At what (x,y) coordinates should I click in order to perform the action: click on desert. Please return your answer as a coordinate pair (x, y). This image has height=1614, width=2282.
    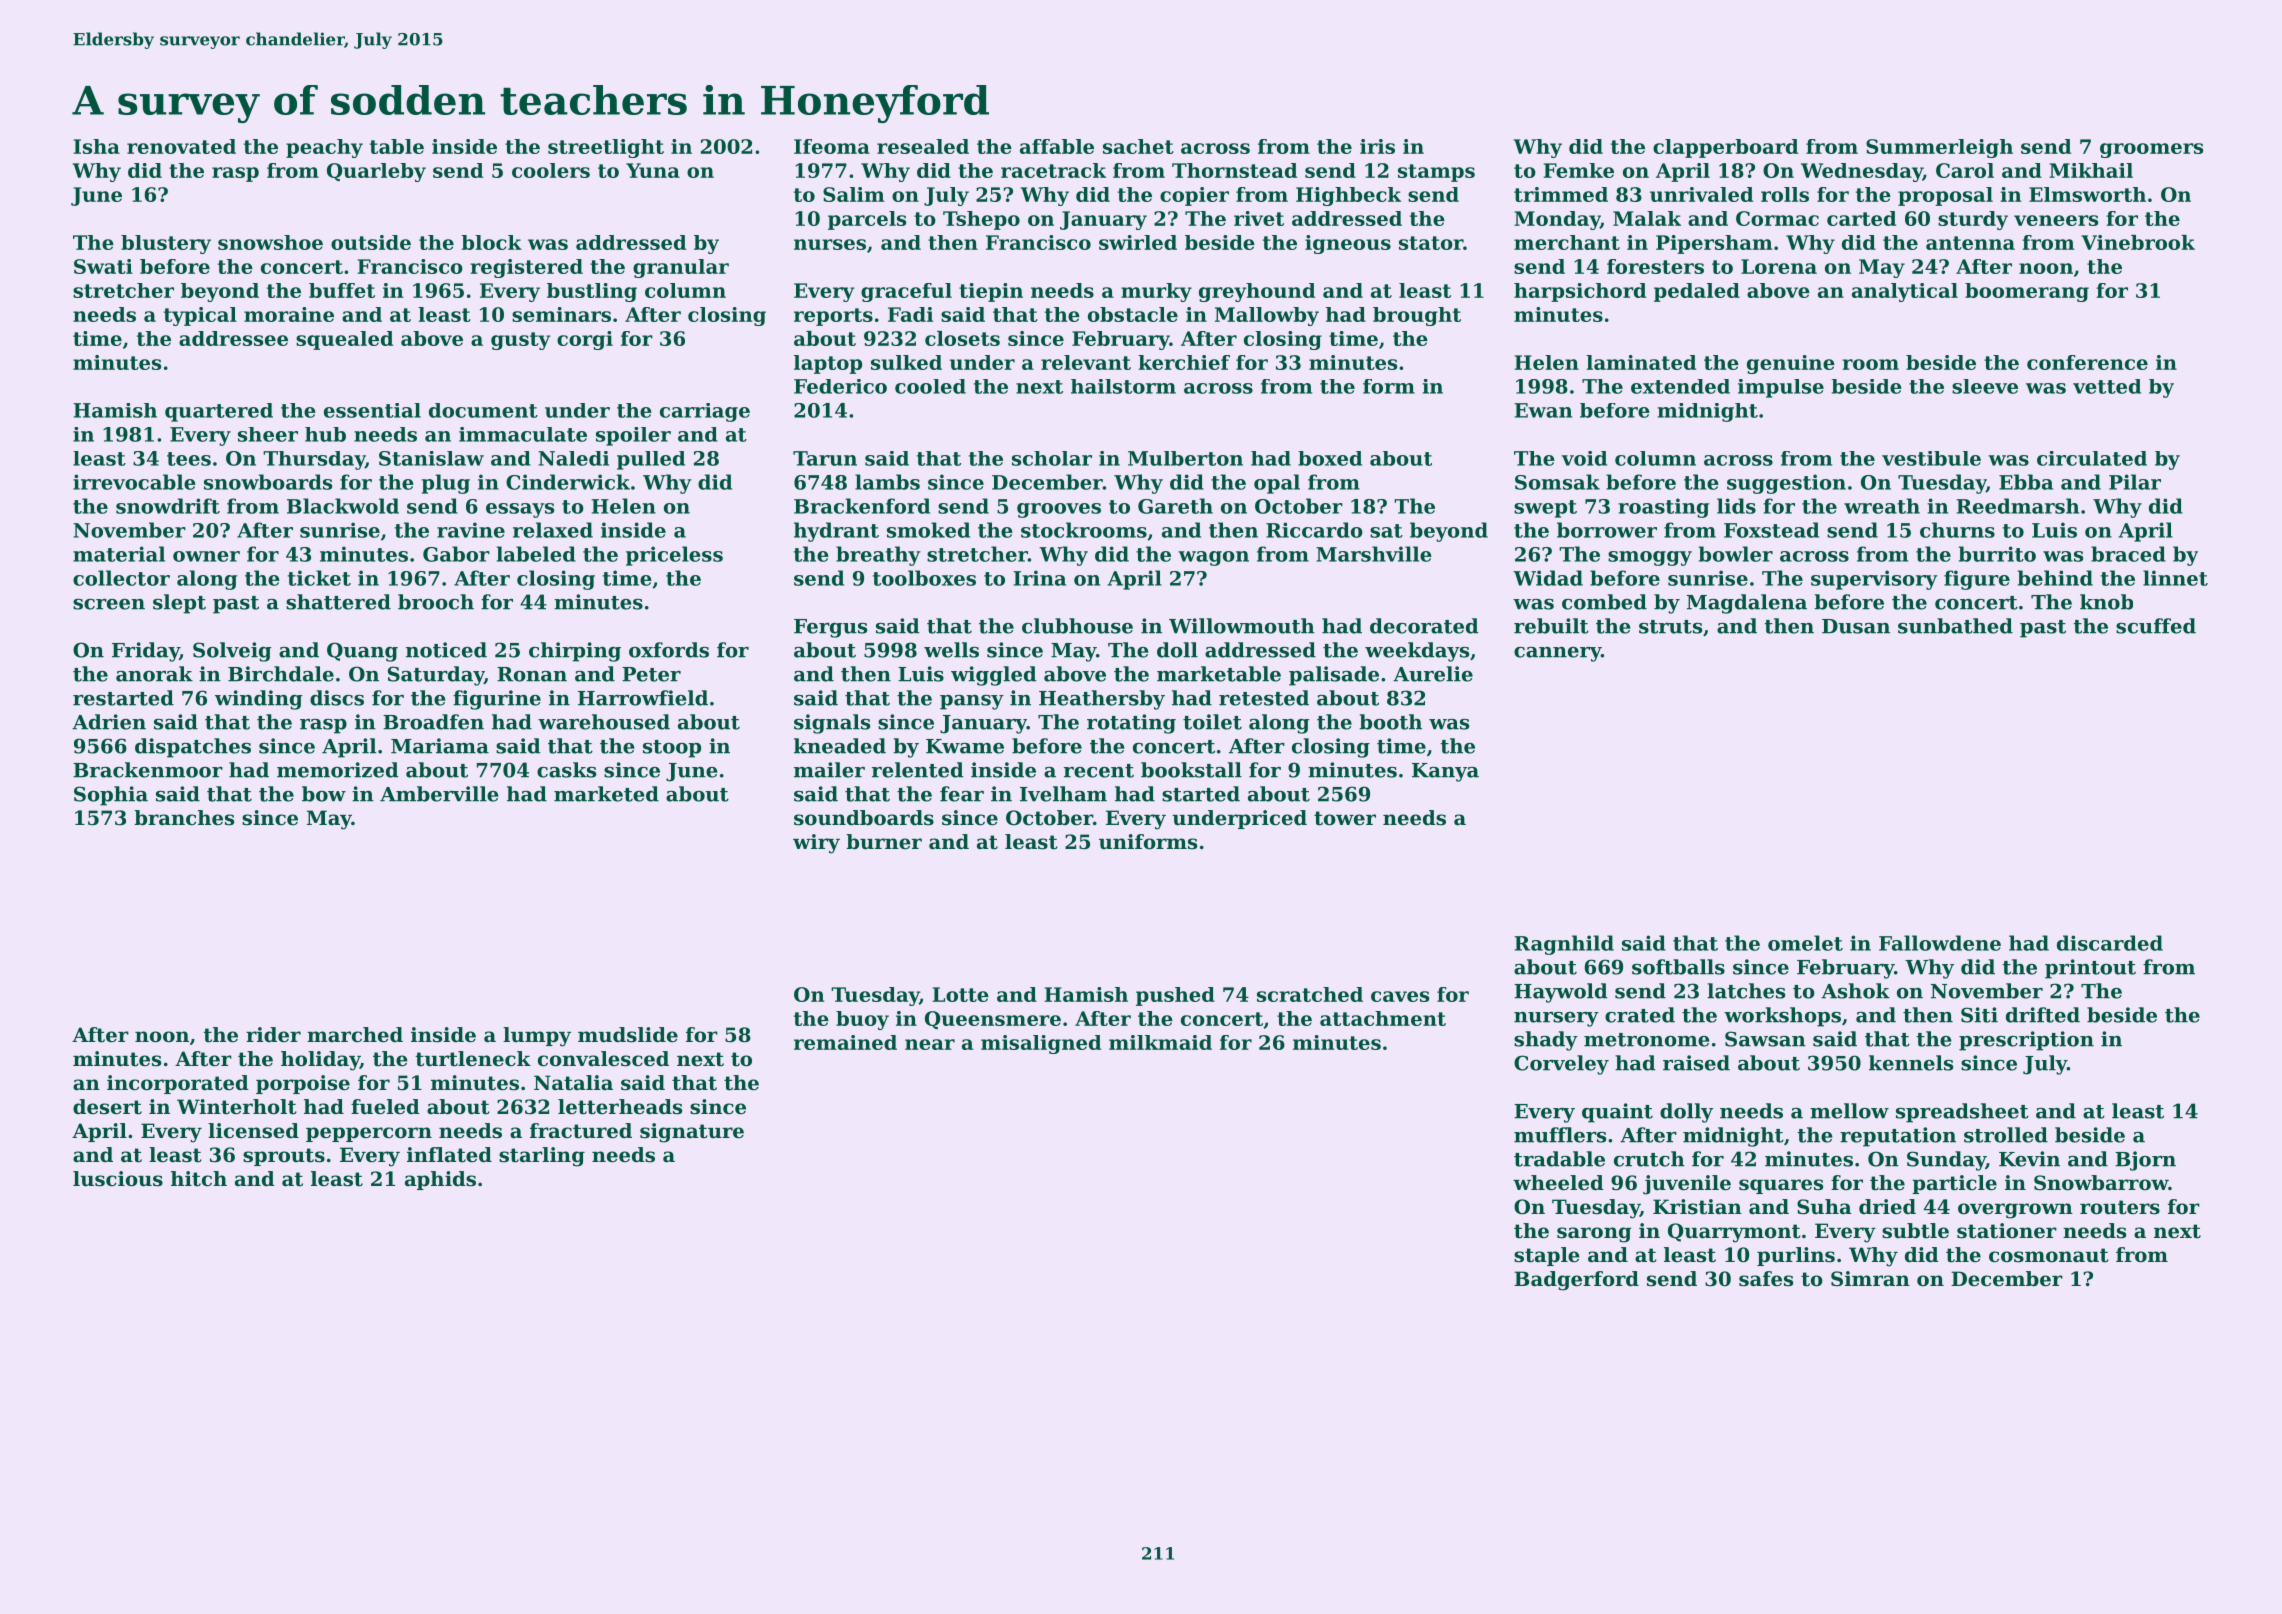
    Looking at the image, I should click on (107, 1107).
